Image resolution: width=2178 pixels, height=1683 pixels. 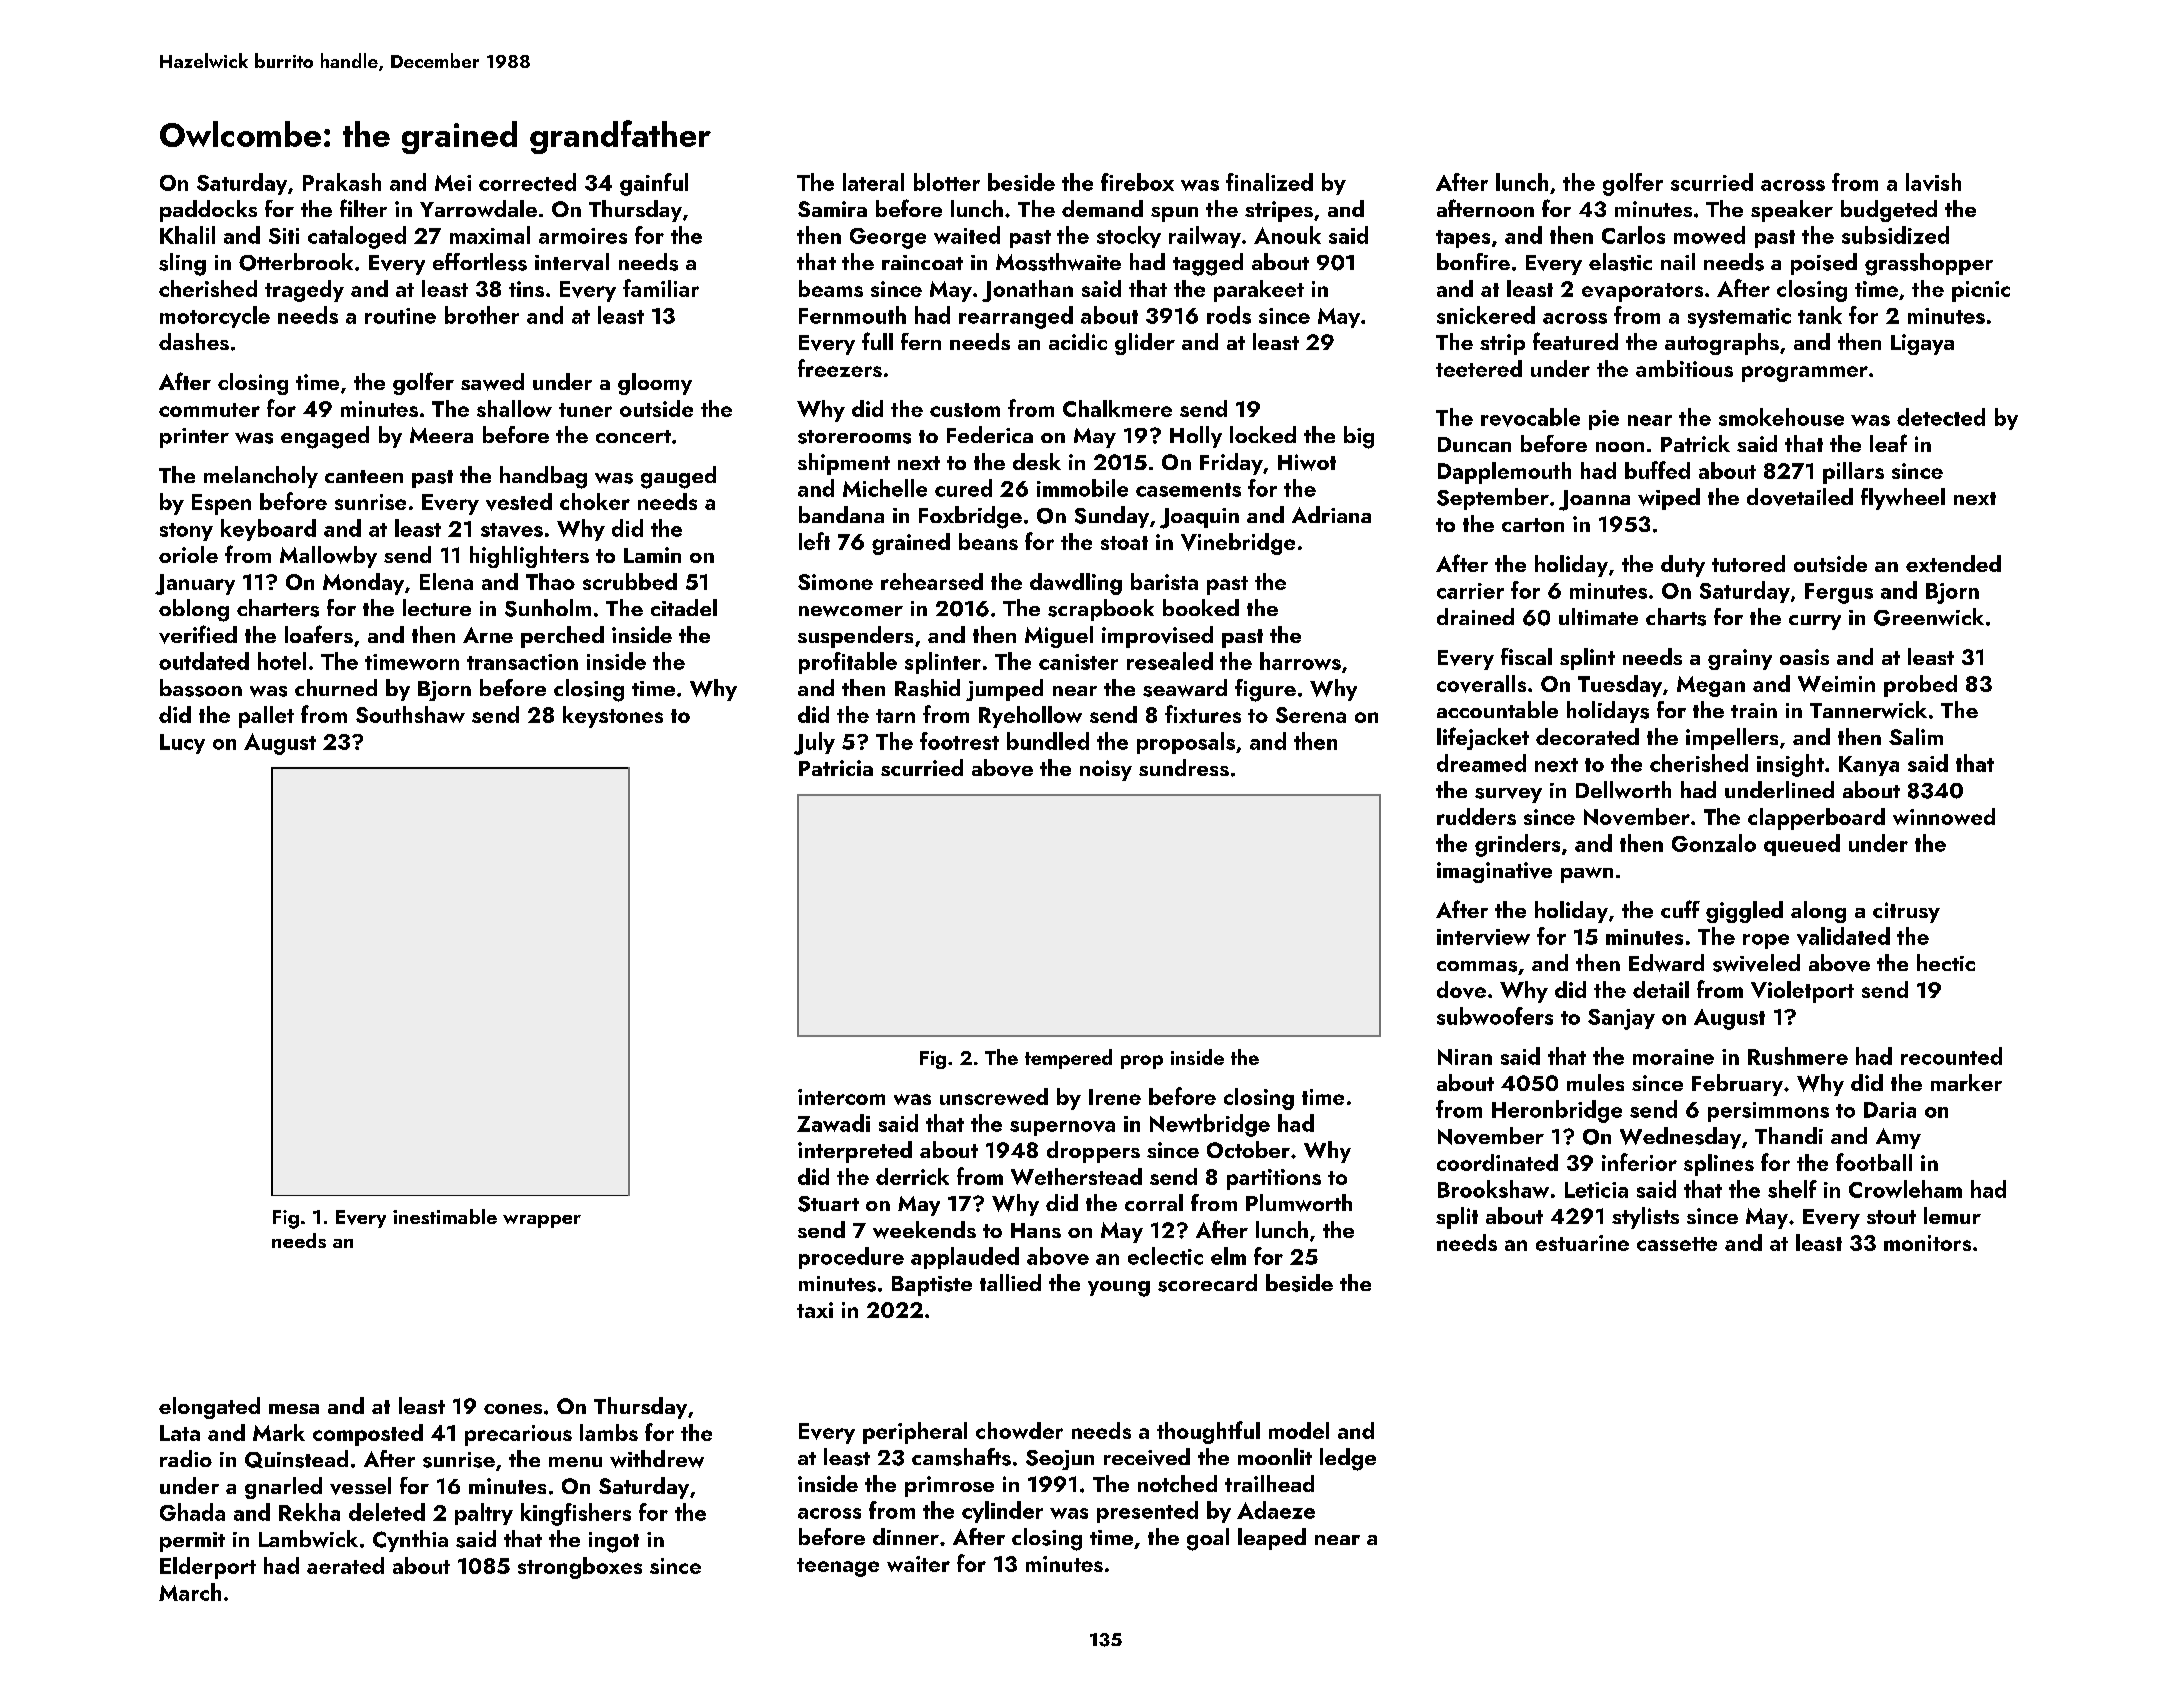 What do you see at coordinates (1145, 344) in the screenshot?
I see `glider` at bounding box center [1145, 344].
